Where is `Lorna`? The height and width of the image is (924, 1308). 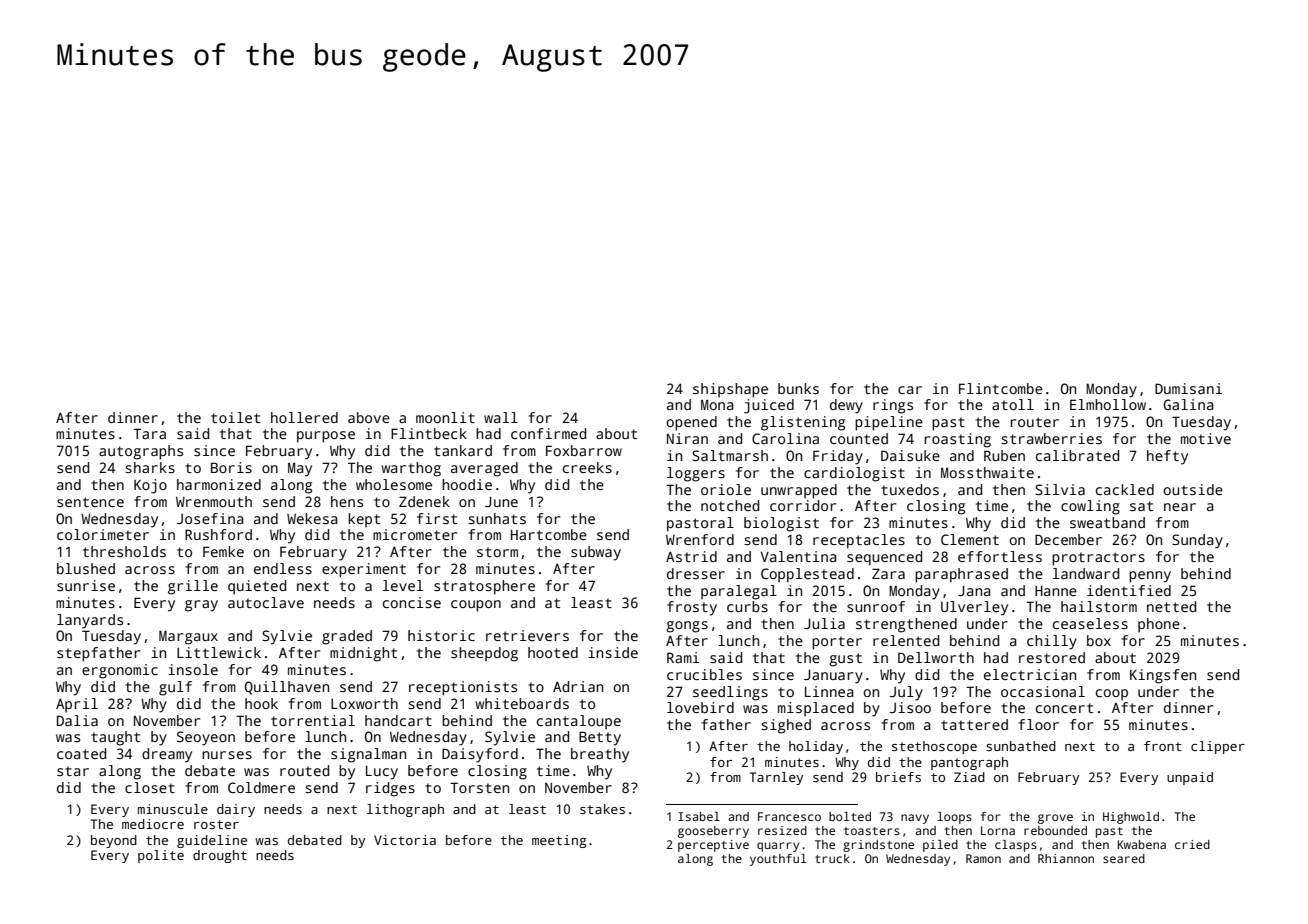
Lorna is located at coordinates (998, 830).
